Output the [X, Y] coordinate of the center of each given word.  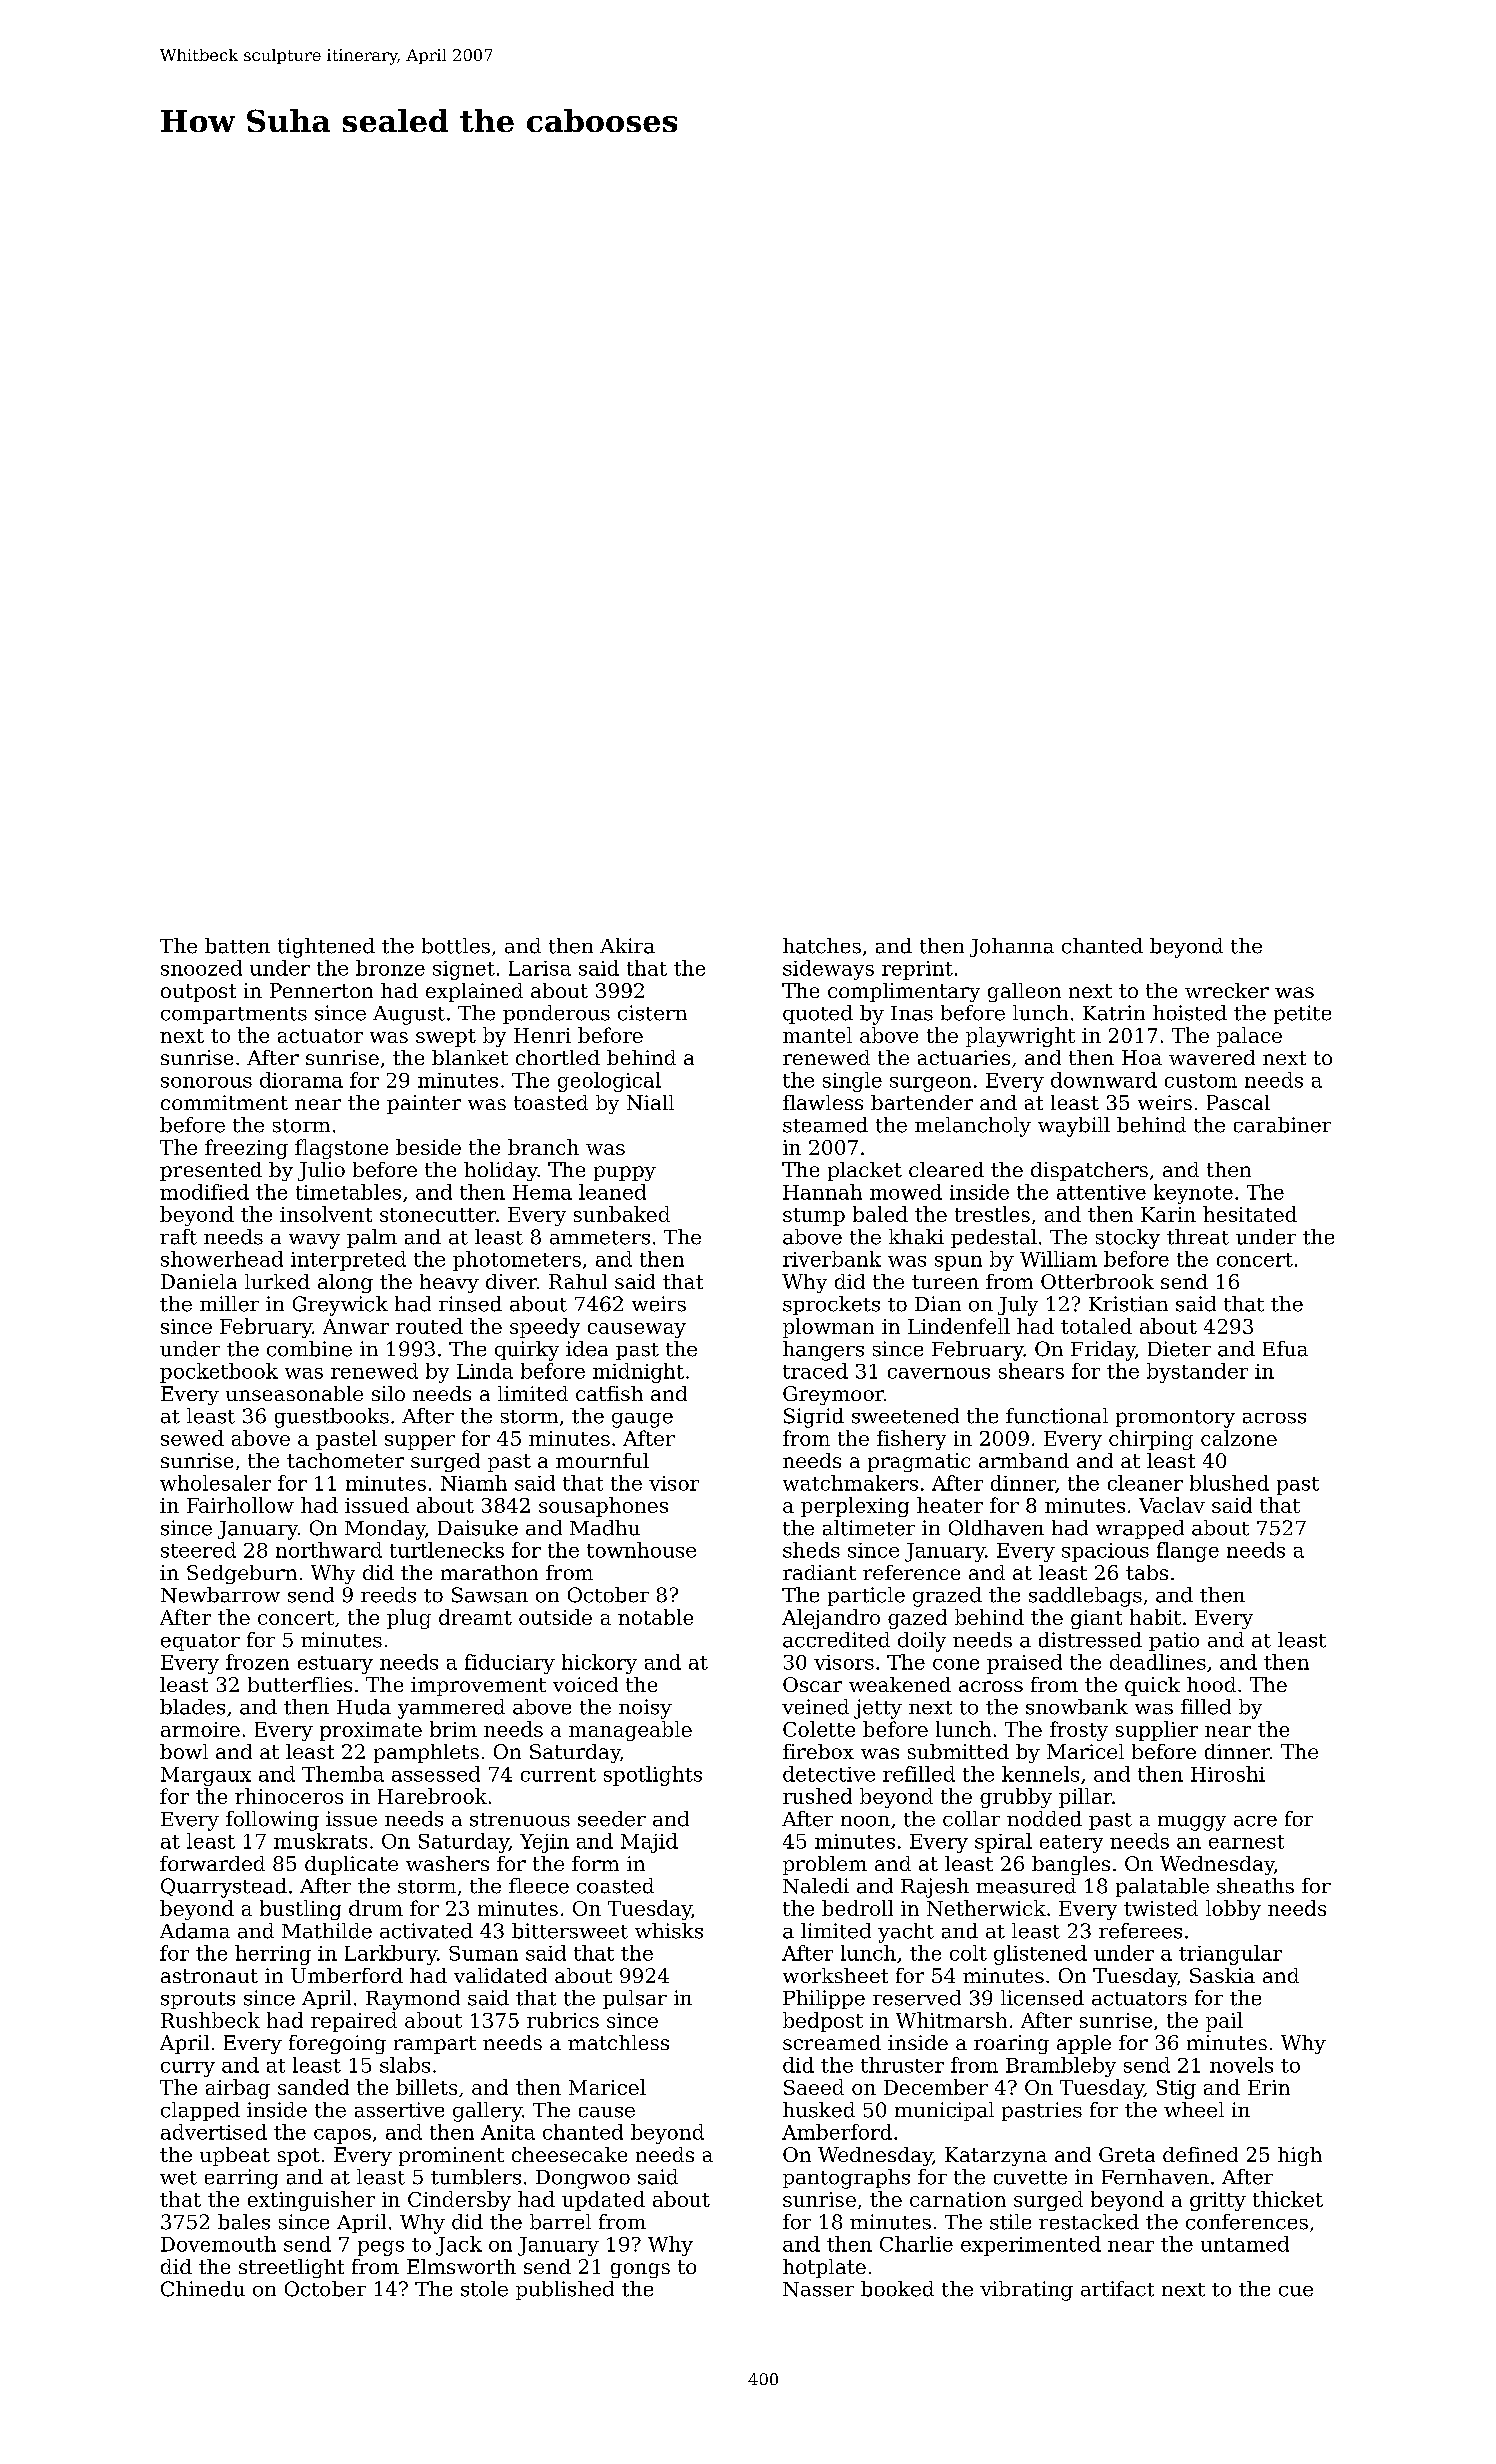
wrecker [1227, 990]
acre [1255, 1821]
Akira [627, 946]
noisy [645, 1709]
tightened [326, 948]
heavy [449, 1283]
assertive [399, 2110]
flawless [823, 1102]
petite [1302, 1014]
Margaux [206, 1776]
